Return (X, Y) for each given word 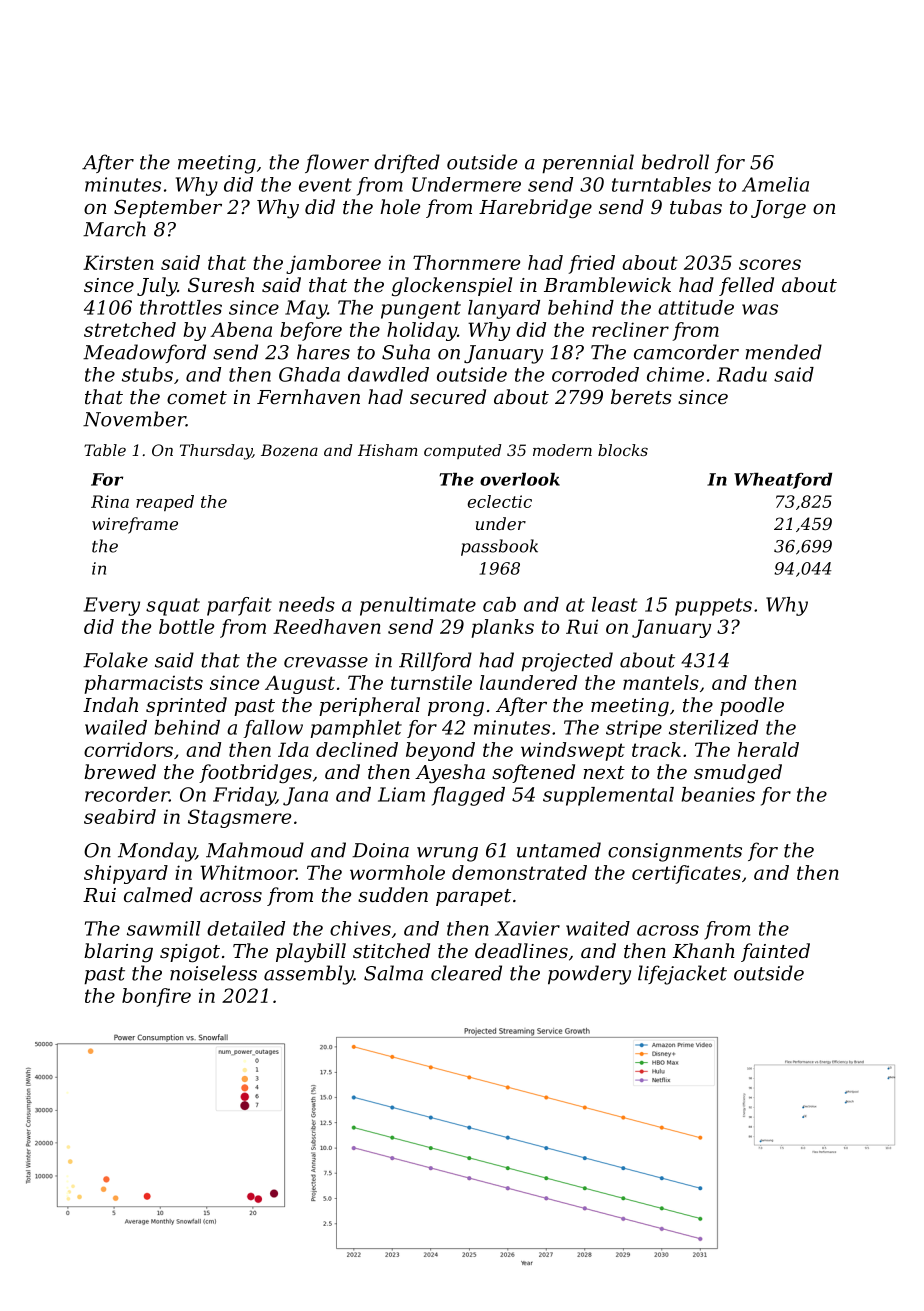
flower (337, 163)
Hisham (388, 450)
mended (784, 352)
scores (770, 264)
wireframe (135, 525)
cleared (466, 973)
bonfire (156, 997)
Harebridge (535, 209)
